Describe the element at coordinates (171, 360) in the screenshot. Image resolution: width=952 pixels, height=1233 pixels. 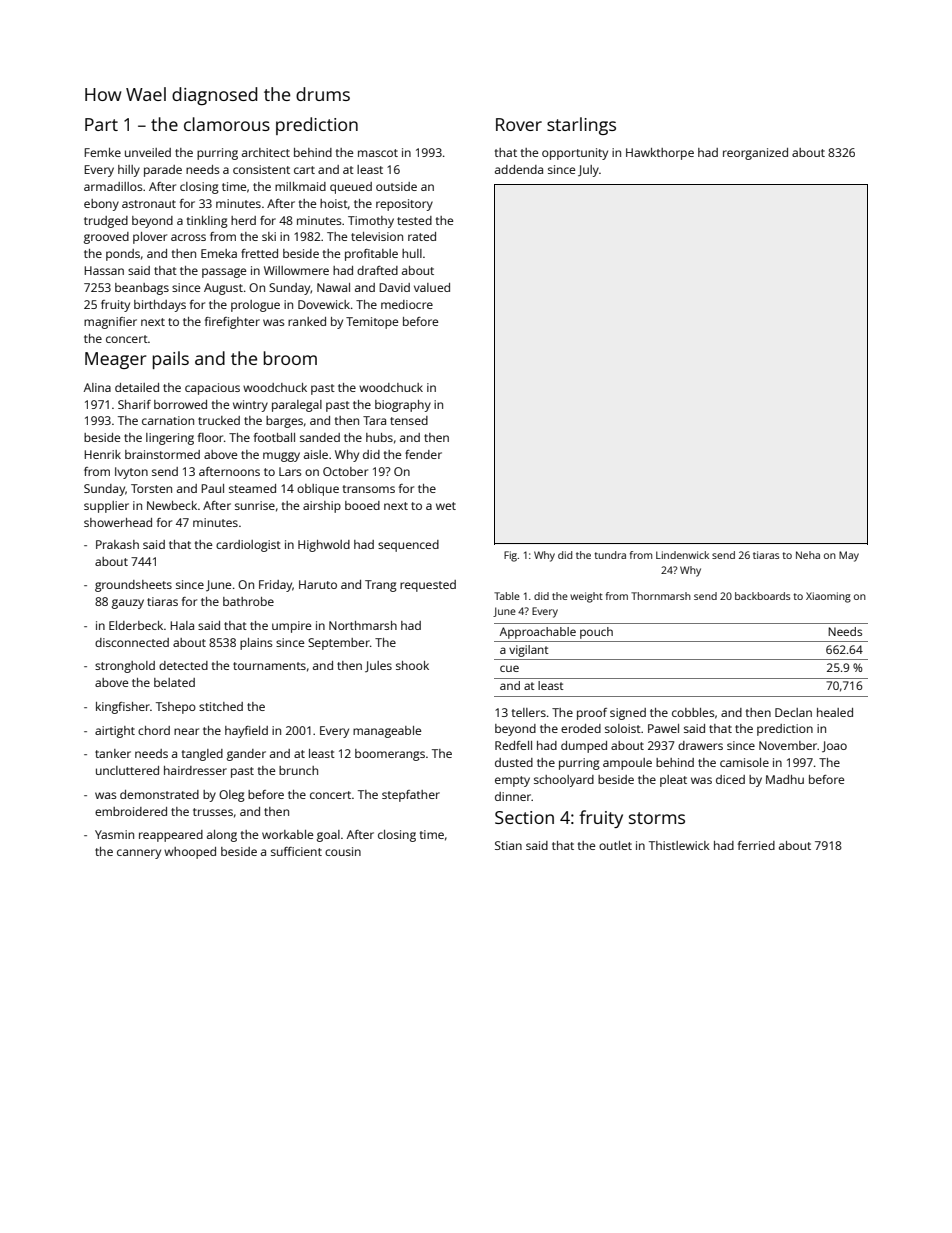
I see `pails` at that location.
